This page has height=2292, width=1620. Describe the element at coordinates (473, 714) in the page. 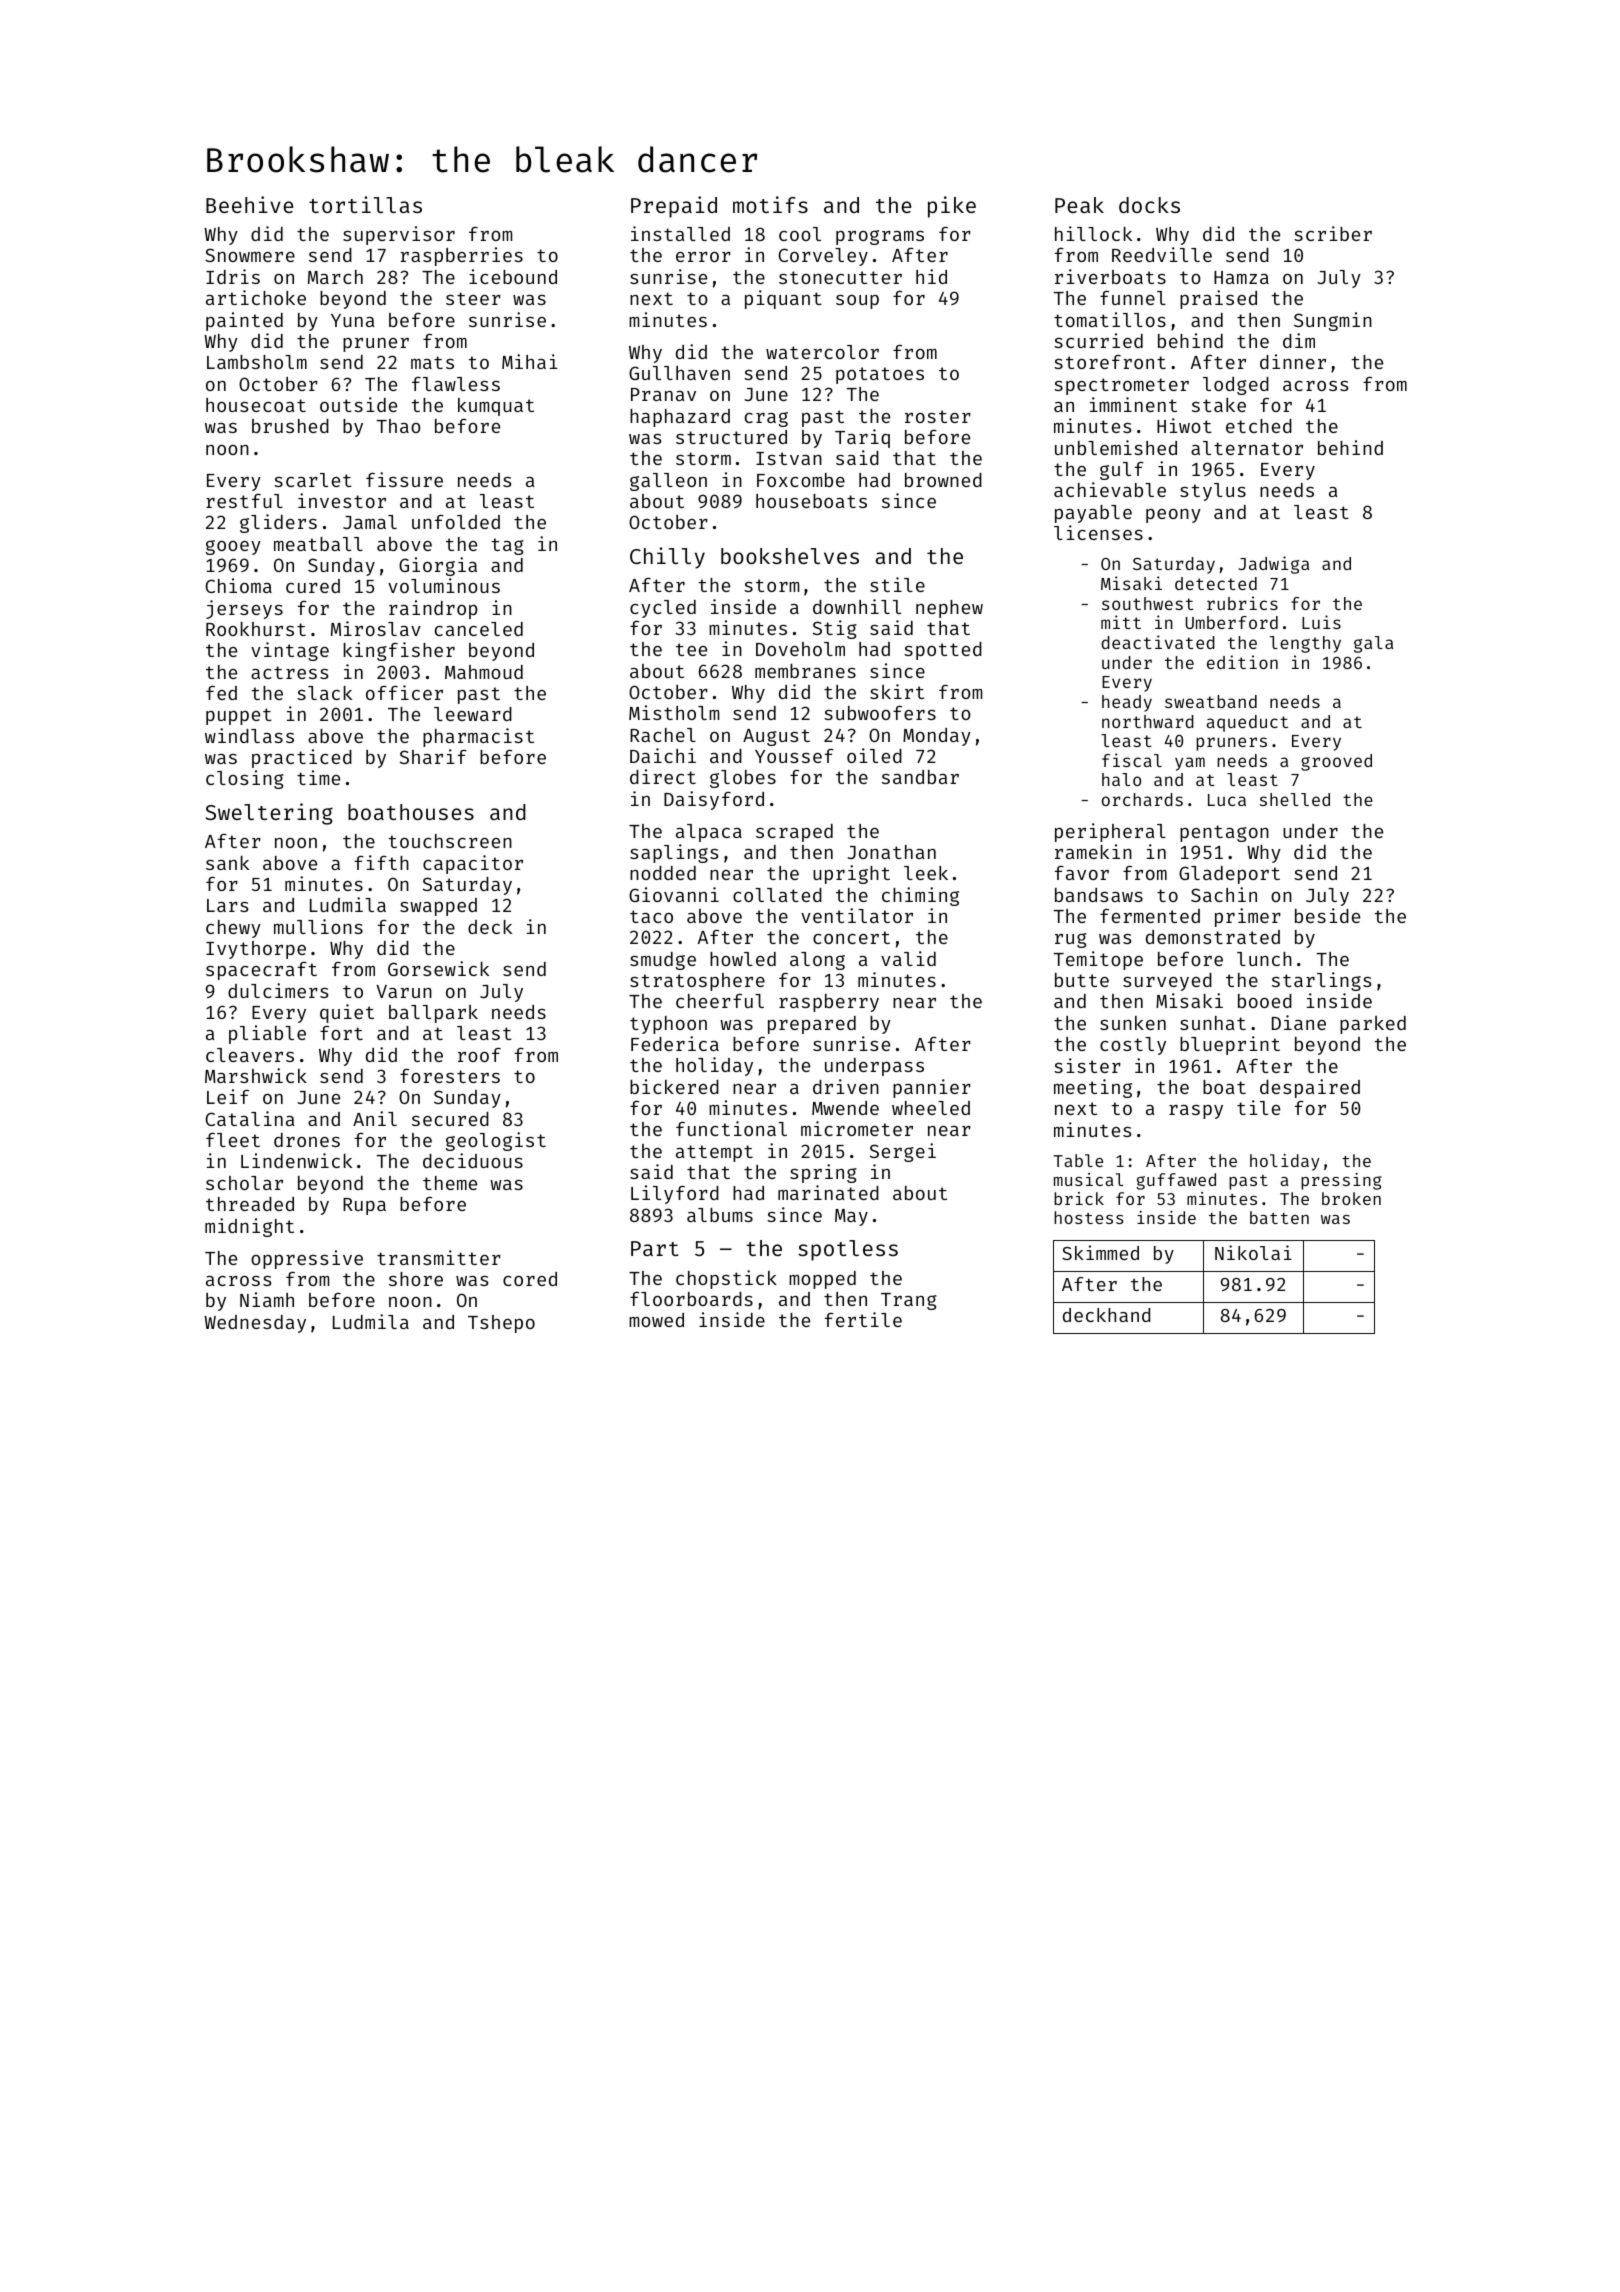

I see `leeward` at that location.
